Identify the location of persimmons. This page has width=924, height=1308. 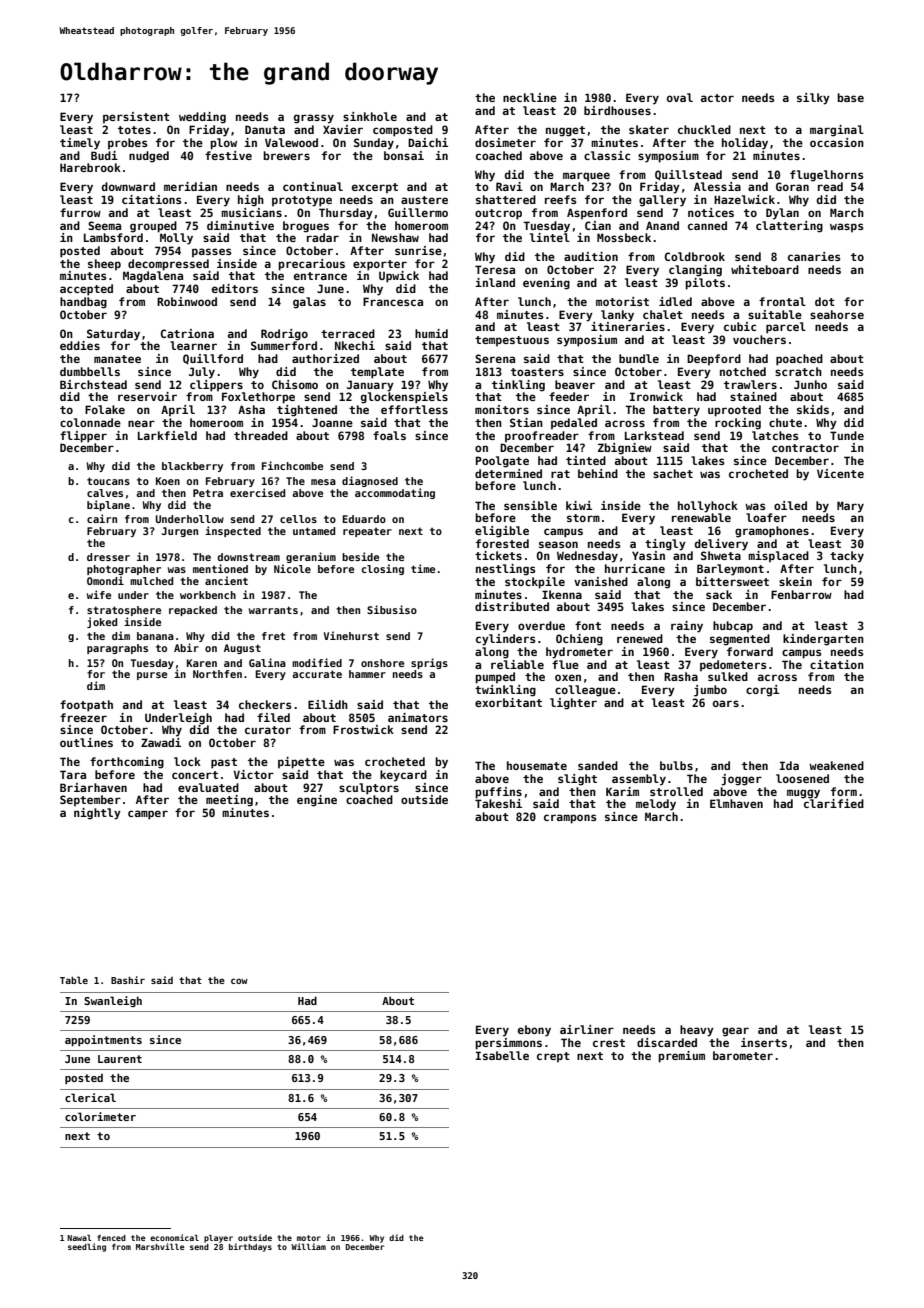
(508, 1044).
